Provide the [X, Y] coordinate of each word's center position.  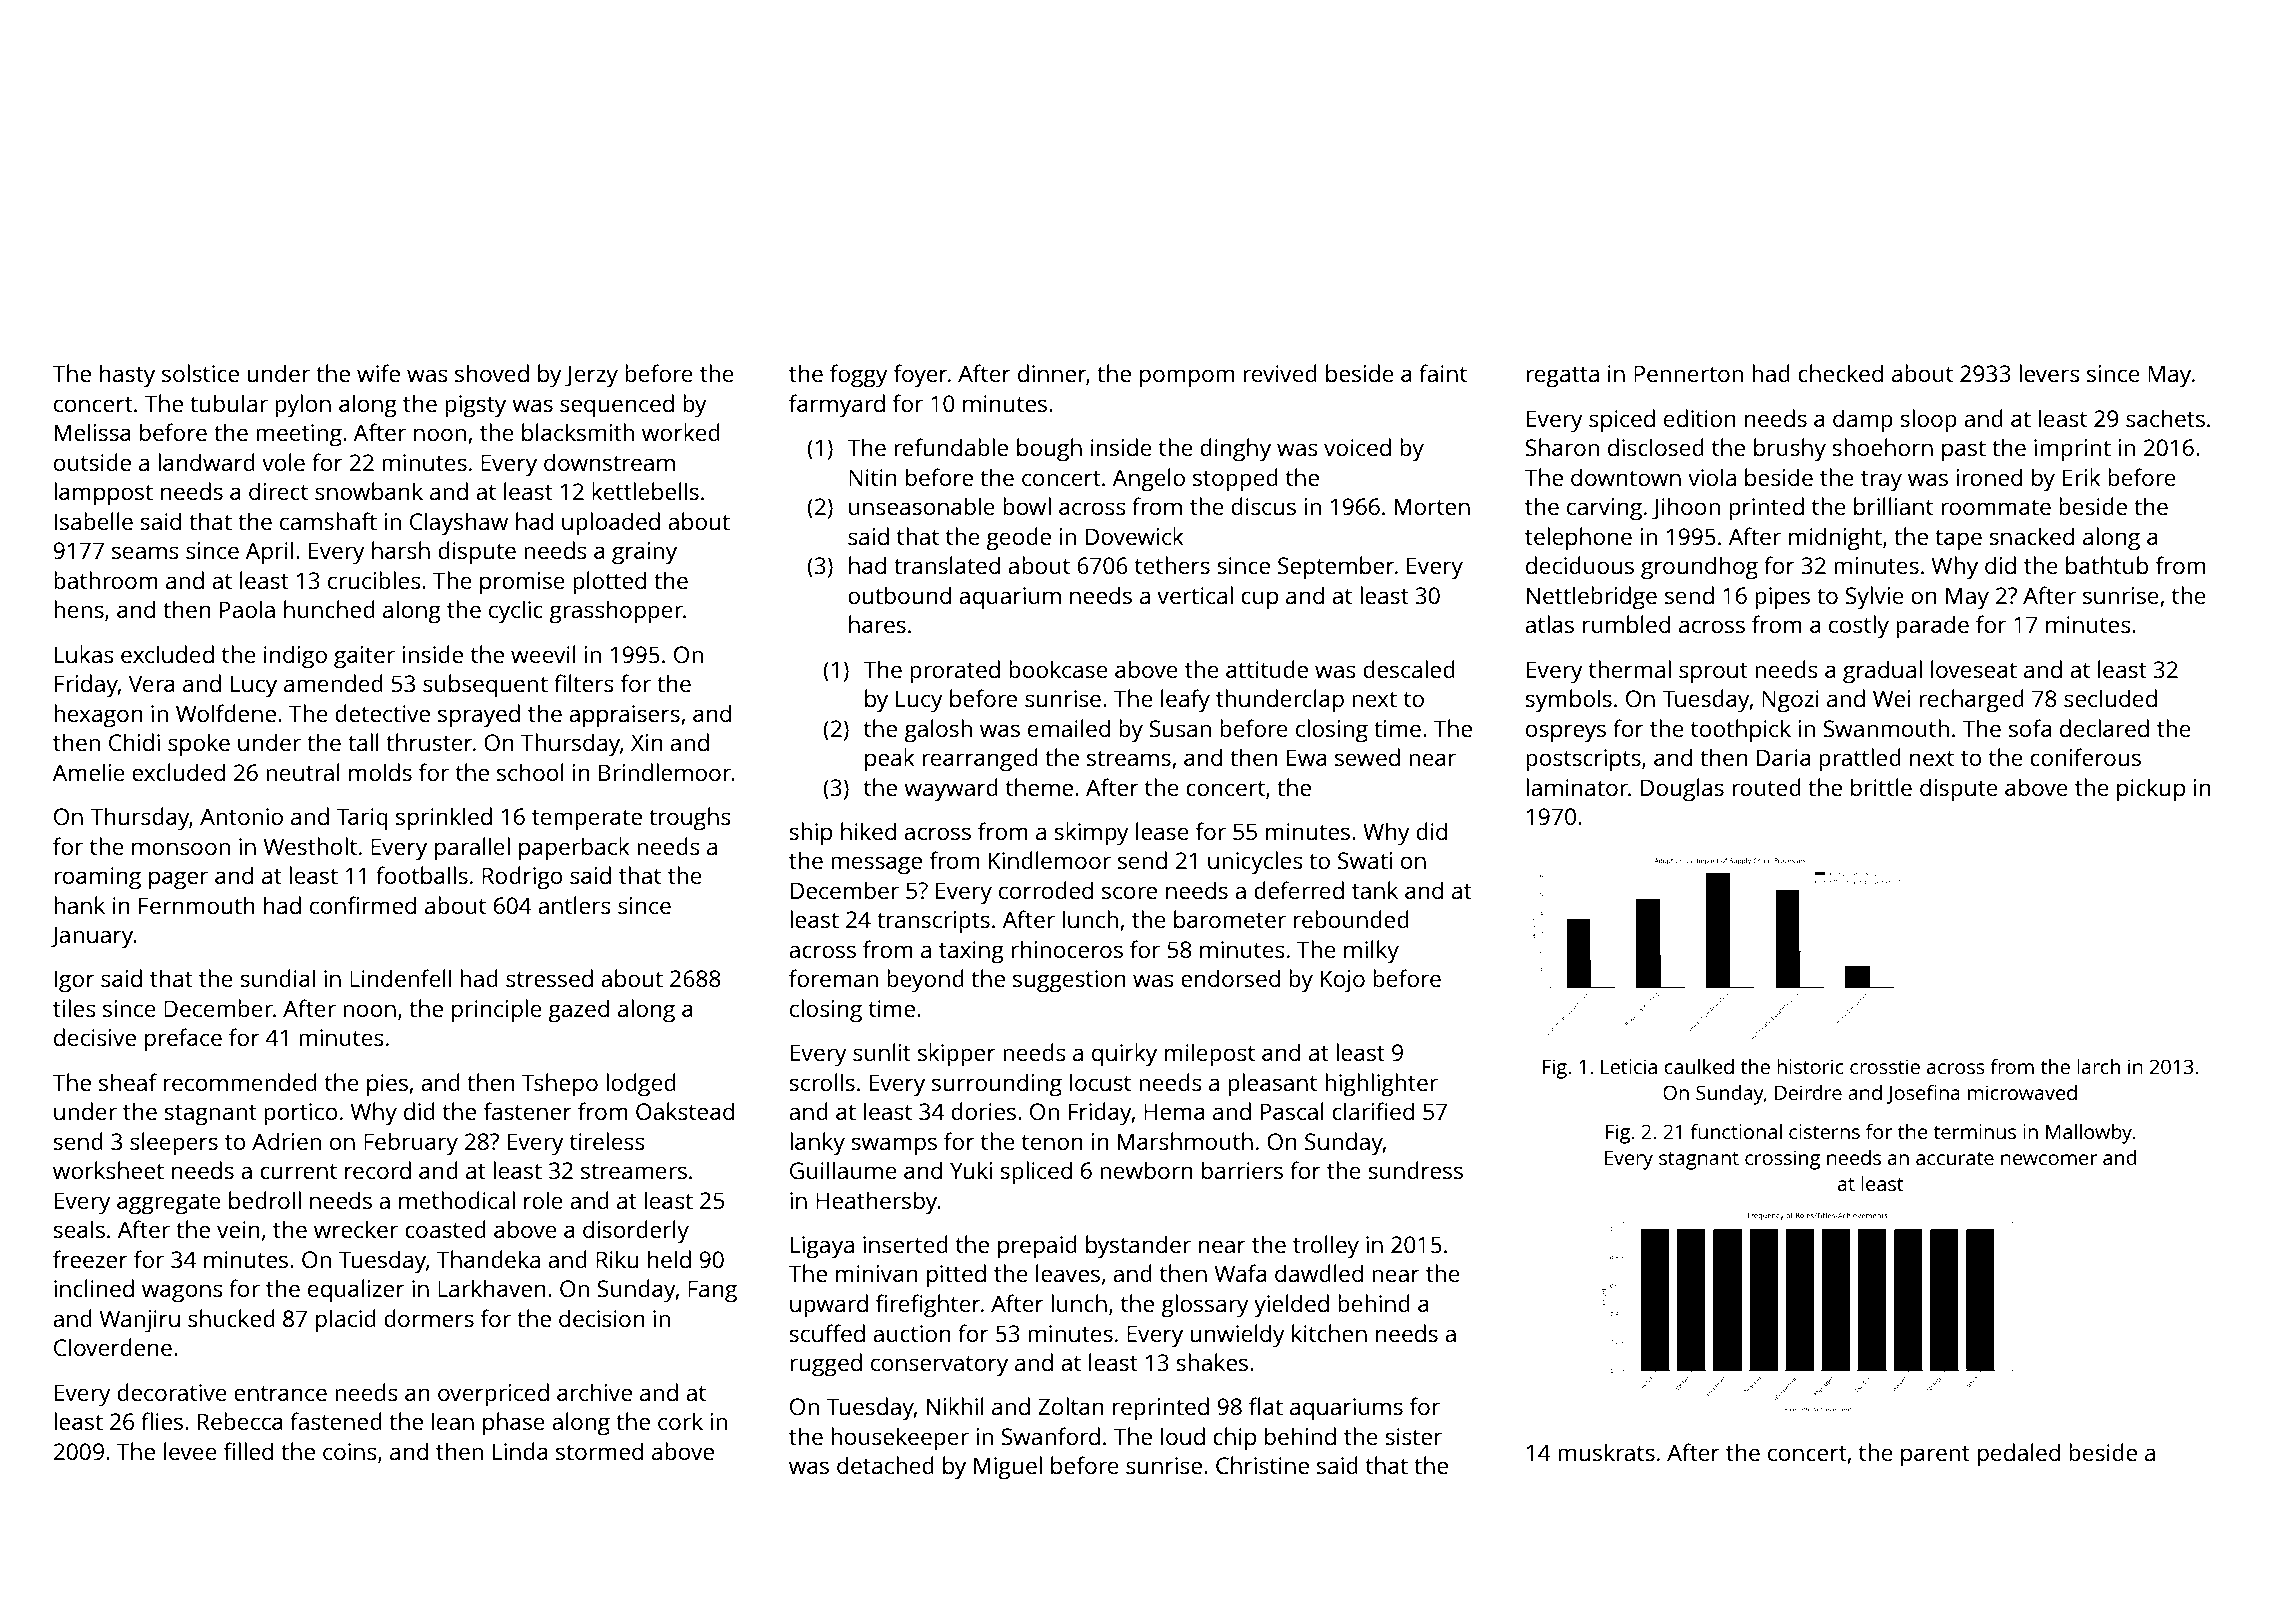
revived [1280, 373]
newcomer [2049, 1159]
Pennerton [1688, 373]
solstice [200, 373]
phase [514, 1424]
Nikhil [955, 1406]
